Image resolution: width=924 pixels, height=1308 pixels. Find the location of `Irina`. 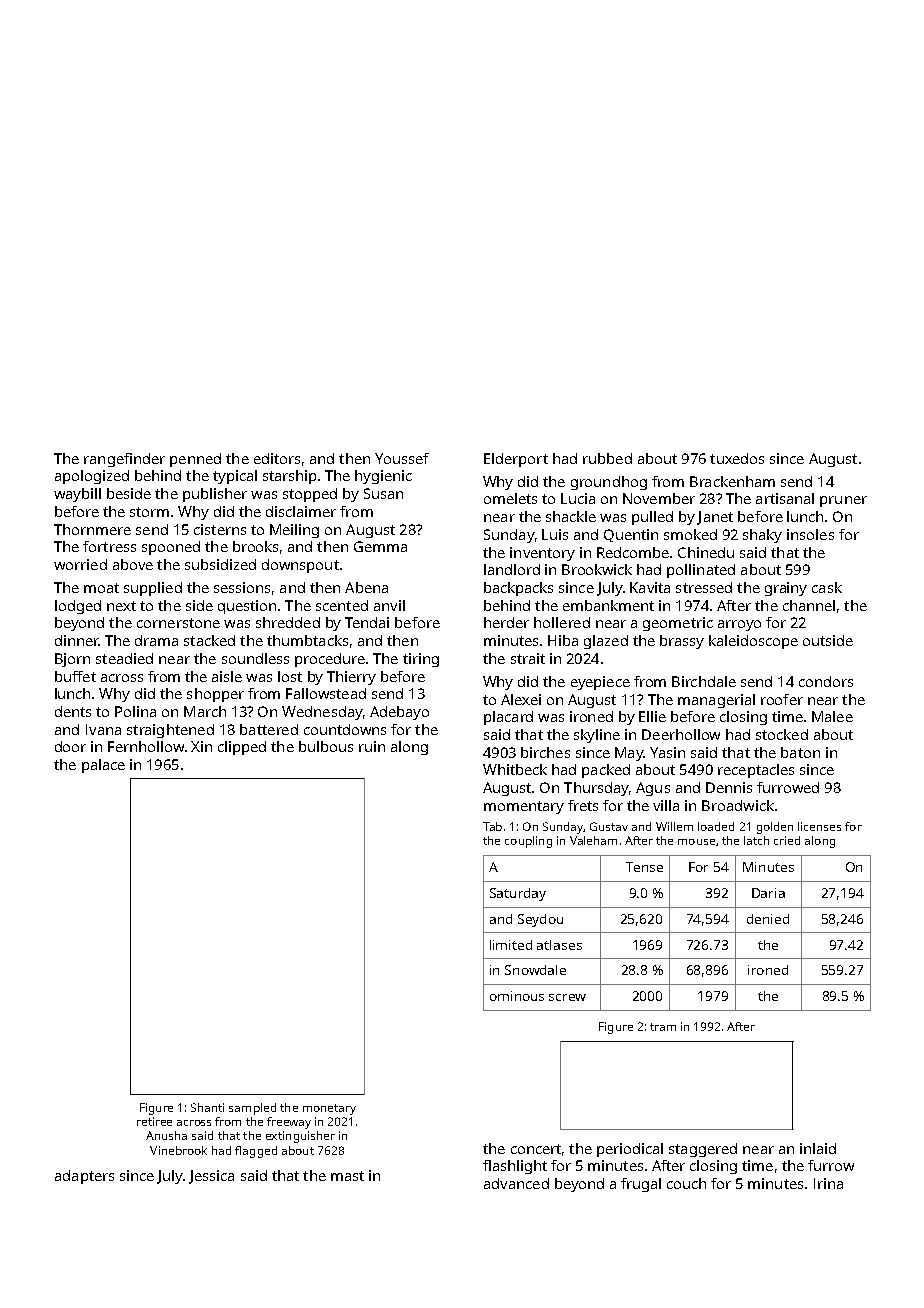

Irina is located at coordinates (828, 1183).
